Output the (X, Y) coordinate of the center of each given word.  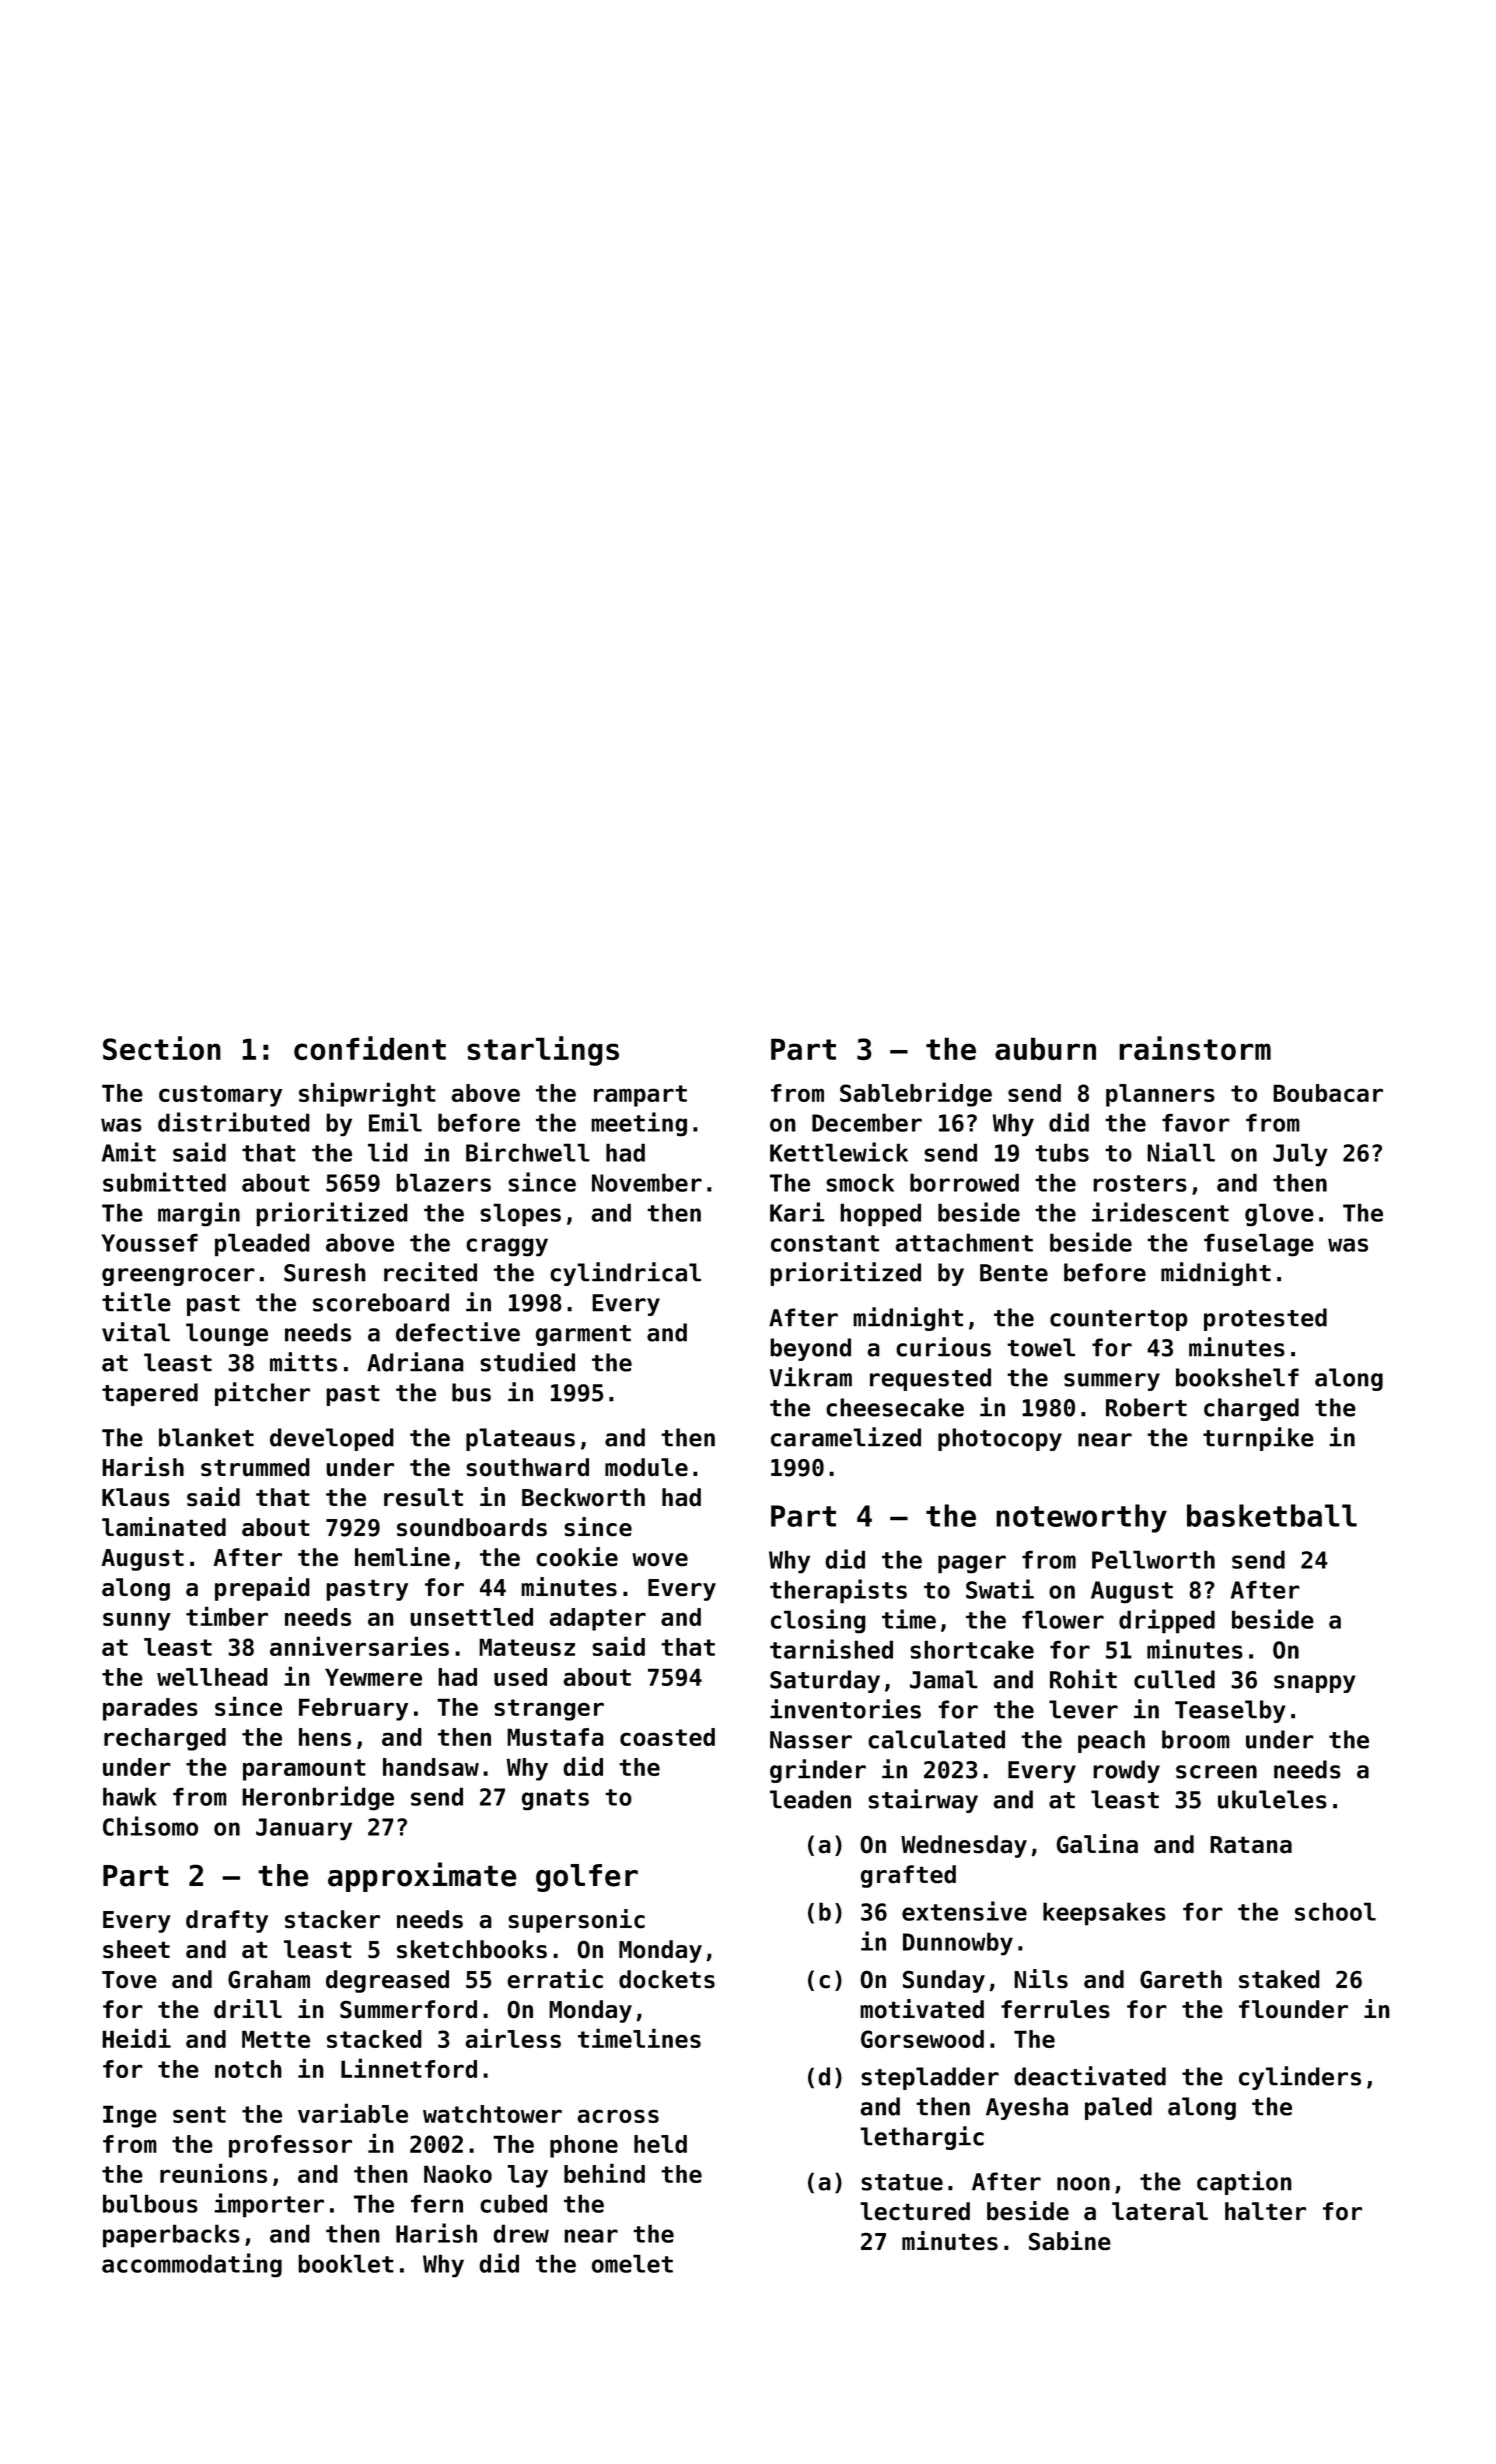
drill (248, 2009)
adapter (597, 1619)
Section (162, 1048)
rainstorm (1195, 1048)
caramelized (846, 1437)
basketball (1272, 1515)
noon (1083, 2184)
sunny (137, 1621)
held (660, 2144)
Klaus (136, 1497)
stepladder (930, 2078)
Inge (130, 2116)
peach (1111, 1741)
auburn (1045, 1049)
